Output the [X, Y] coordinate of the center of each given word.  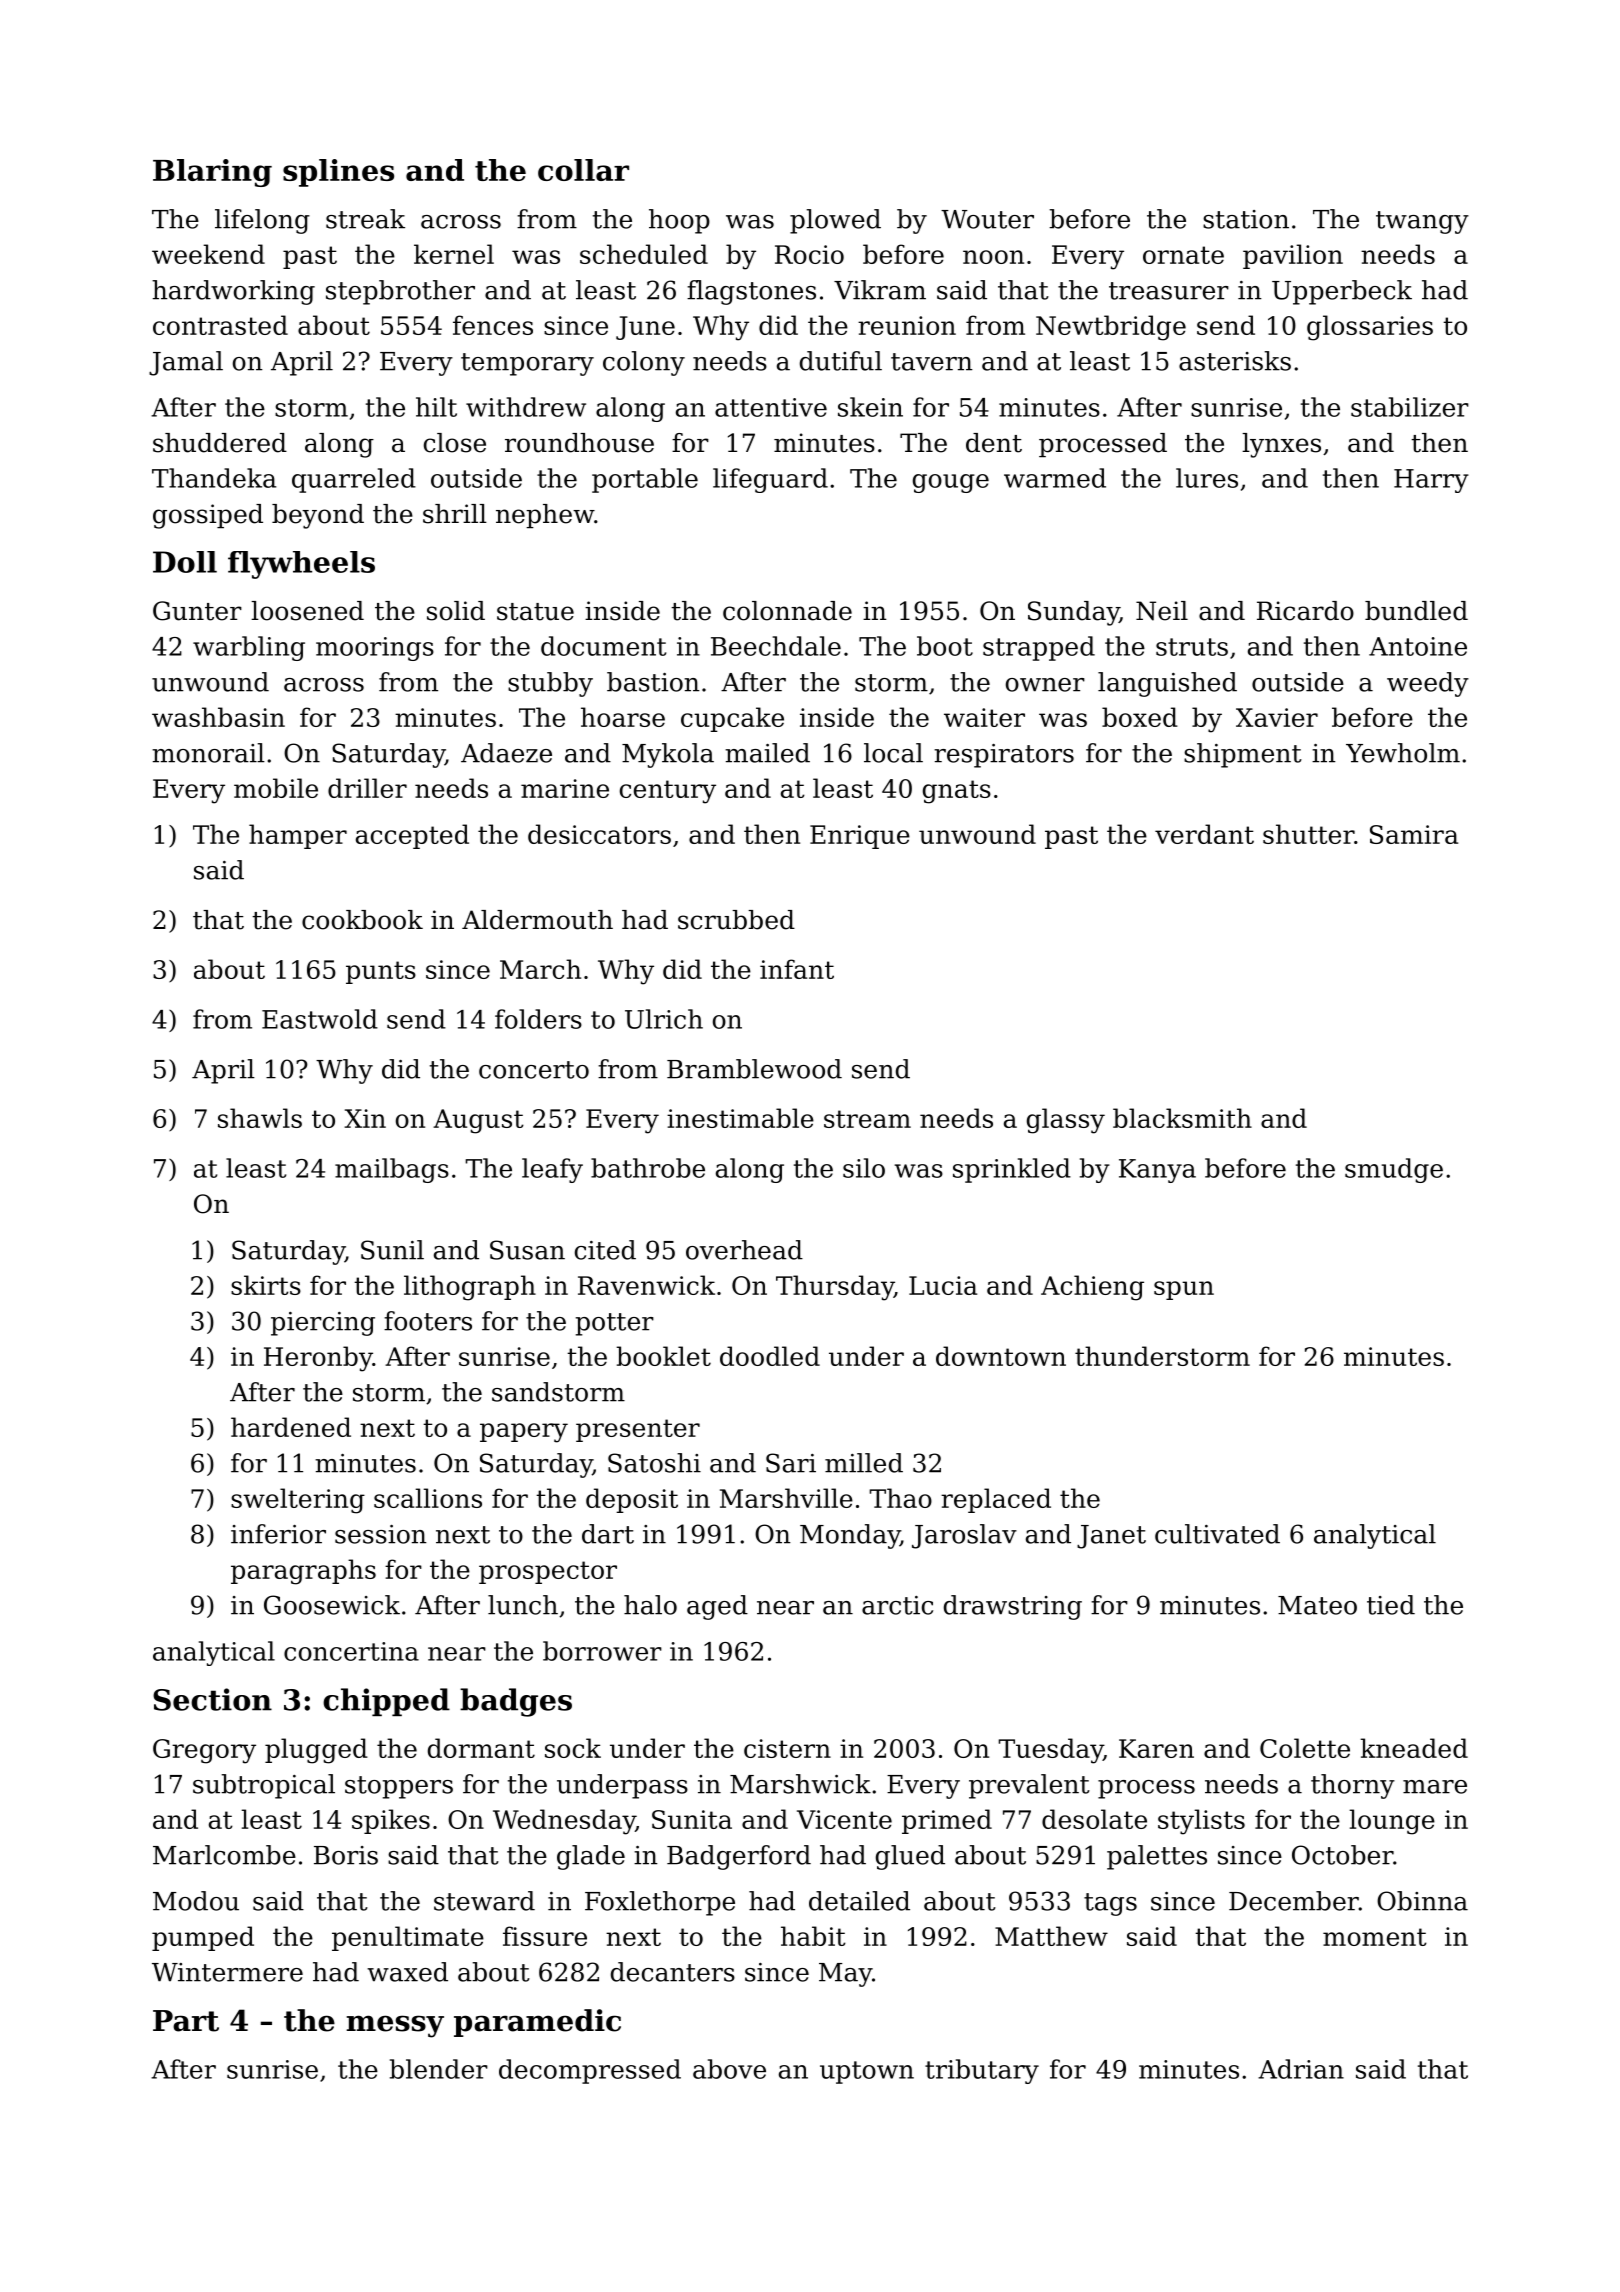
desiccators [599, 834]
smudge [1394, 1170]
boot [945, 646]
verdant [1204, 834]
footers [428, 1321]
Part [186, 2021]
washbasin [218, 717]
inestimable [740, 1118]
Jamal [186, 363]
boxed [1140, 717]
